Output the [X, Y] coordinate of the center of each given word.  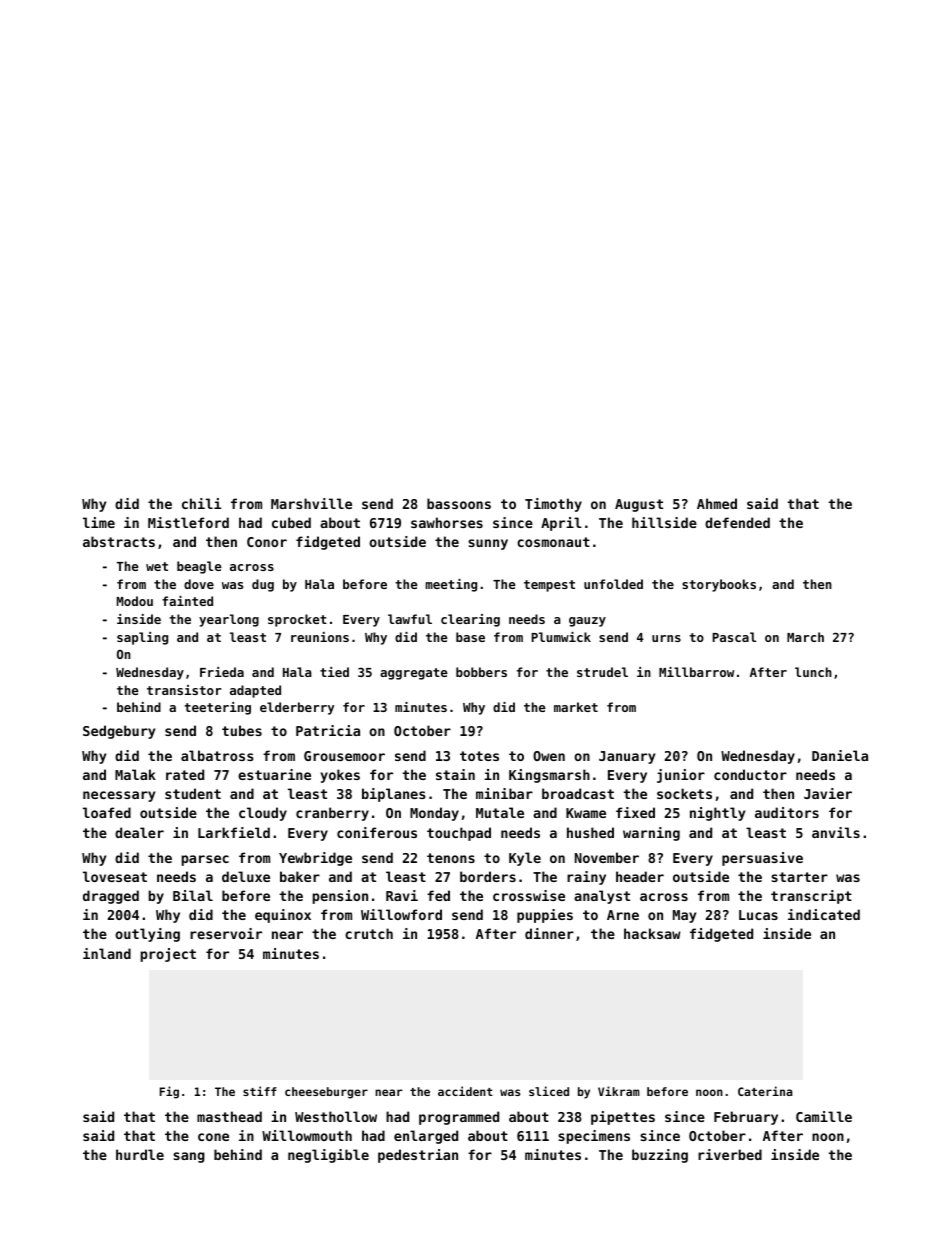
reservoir [226, 933]
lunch [813, 672]
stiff [260, 1091]
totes [479, 756]
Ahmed [717, 503]
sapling [142, 638]
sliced [549, 1091]
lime [99, 522]
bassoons [459, 503]
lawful [410, 619]
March [805, 637]
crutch [369, 933]
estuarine [274, 774]
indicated [824, 914]
